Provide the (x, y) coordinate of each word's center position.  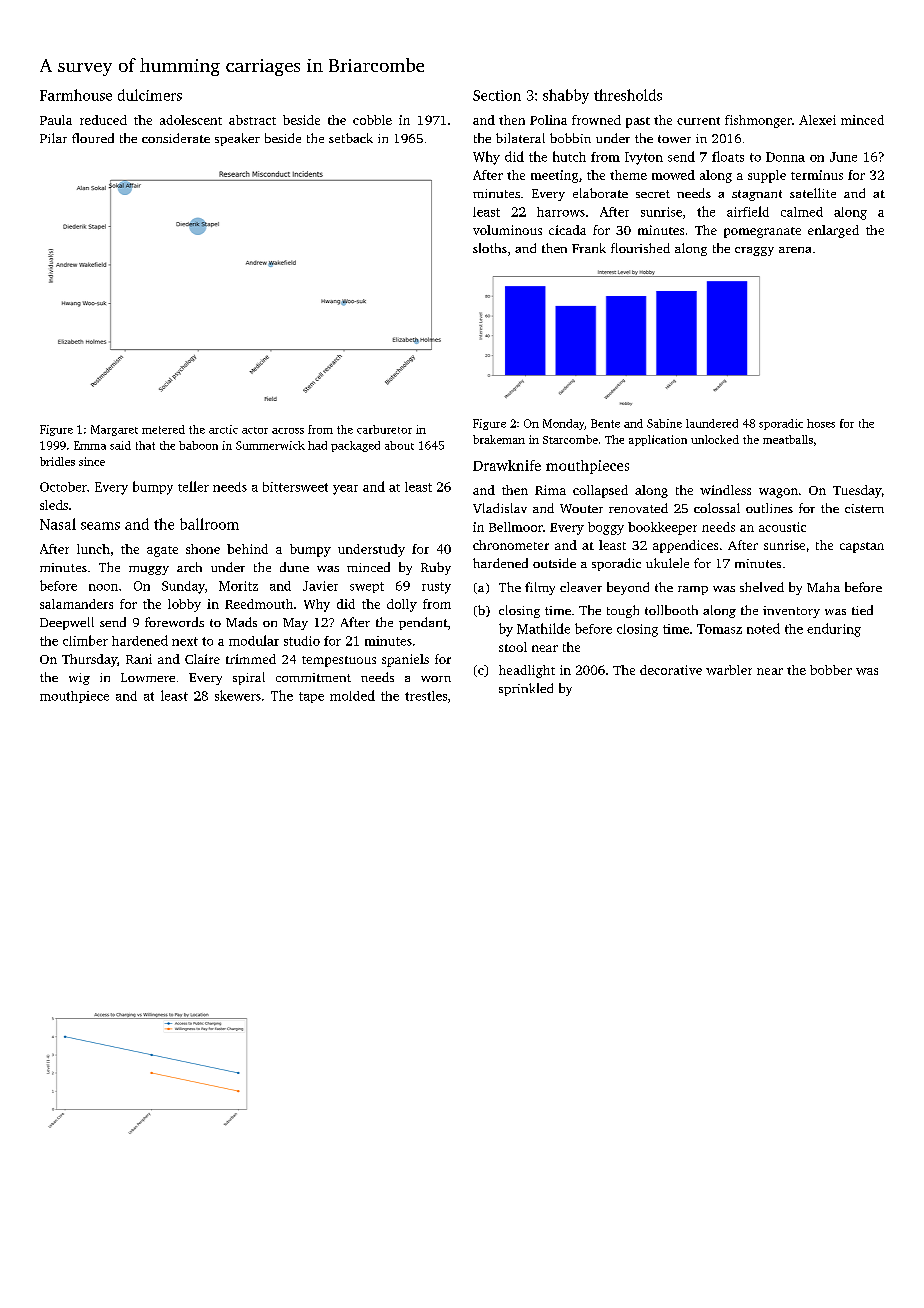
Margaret (114, 430)
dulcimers (150, 95)
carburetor (384, 429)
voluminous (507, 230)
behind (247, 549)
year (345, 490)
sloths (490, 248)
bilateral (520, 138)
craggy (754, 251)
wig (79, 679)
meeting (554, 176)
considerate (176, 138)
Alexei (817, 120)
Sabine (664, 423)
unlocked (715, 439)
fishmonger (758, 121)
